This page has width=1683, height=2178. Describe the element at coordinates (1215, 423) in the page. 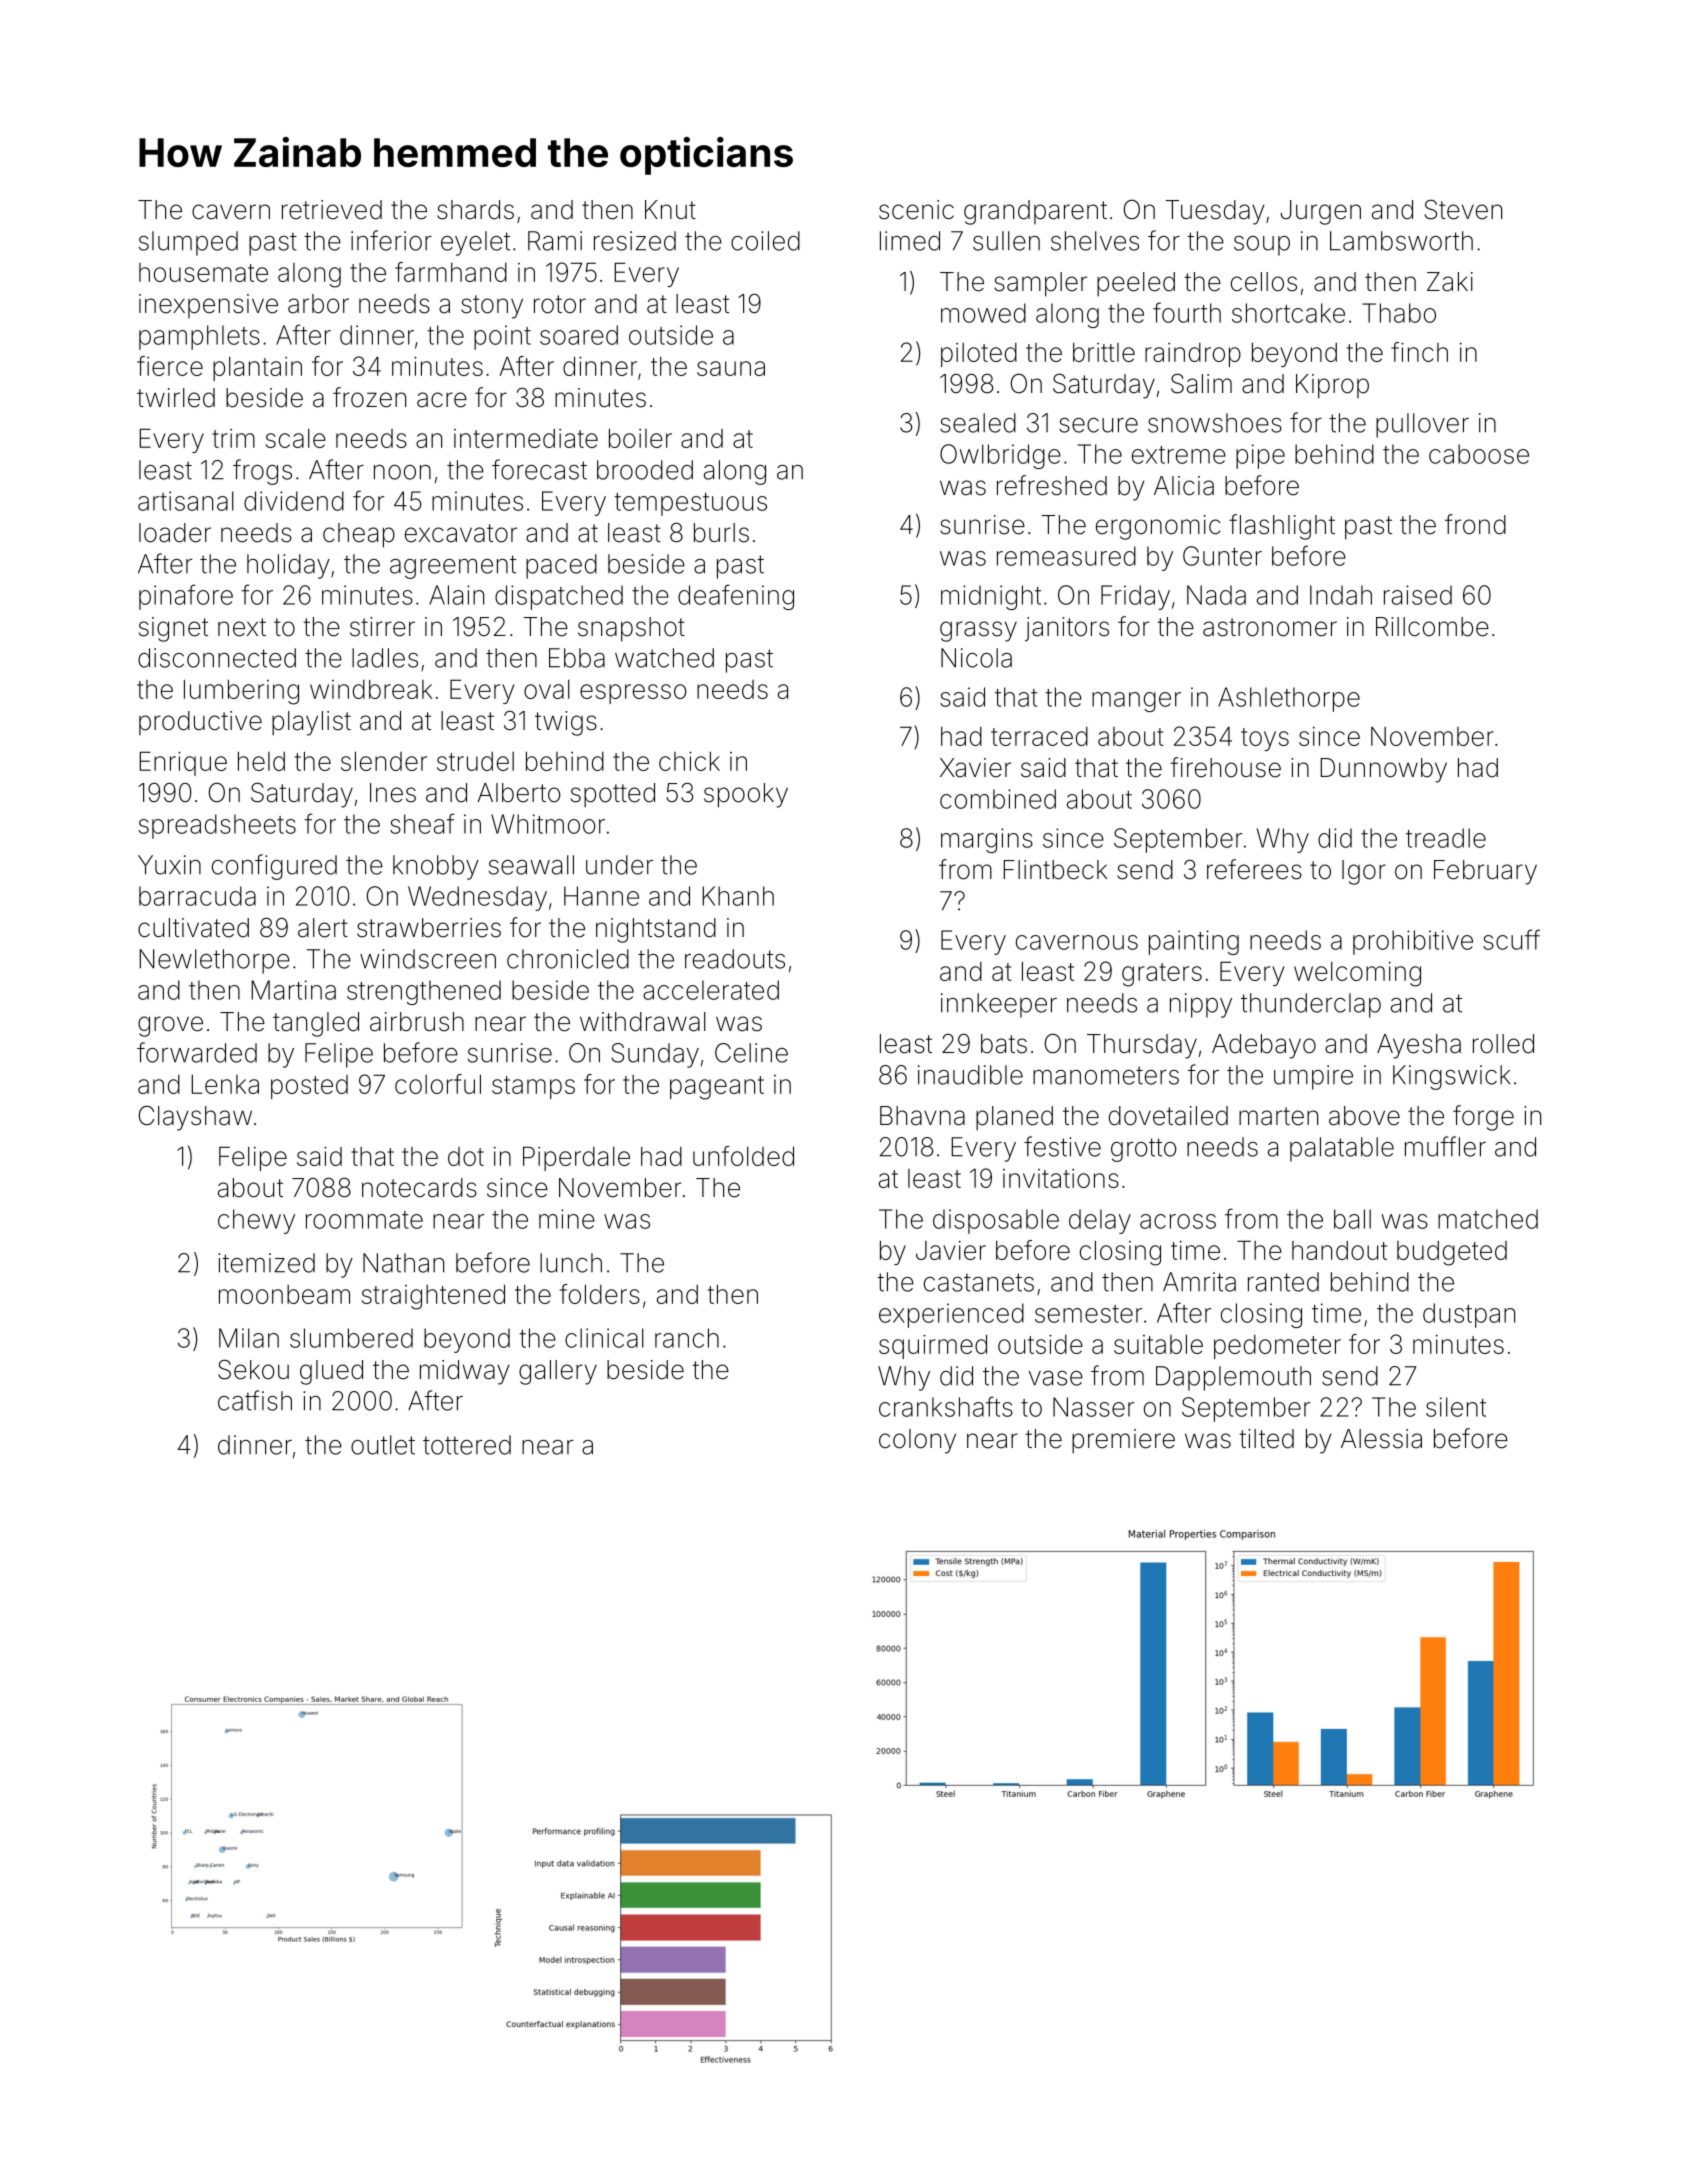

I see `snowshoes` at that location.
